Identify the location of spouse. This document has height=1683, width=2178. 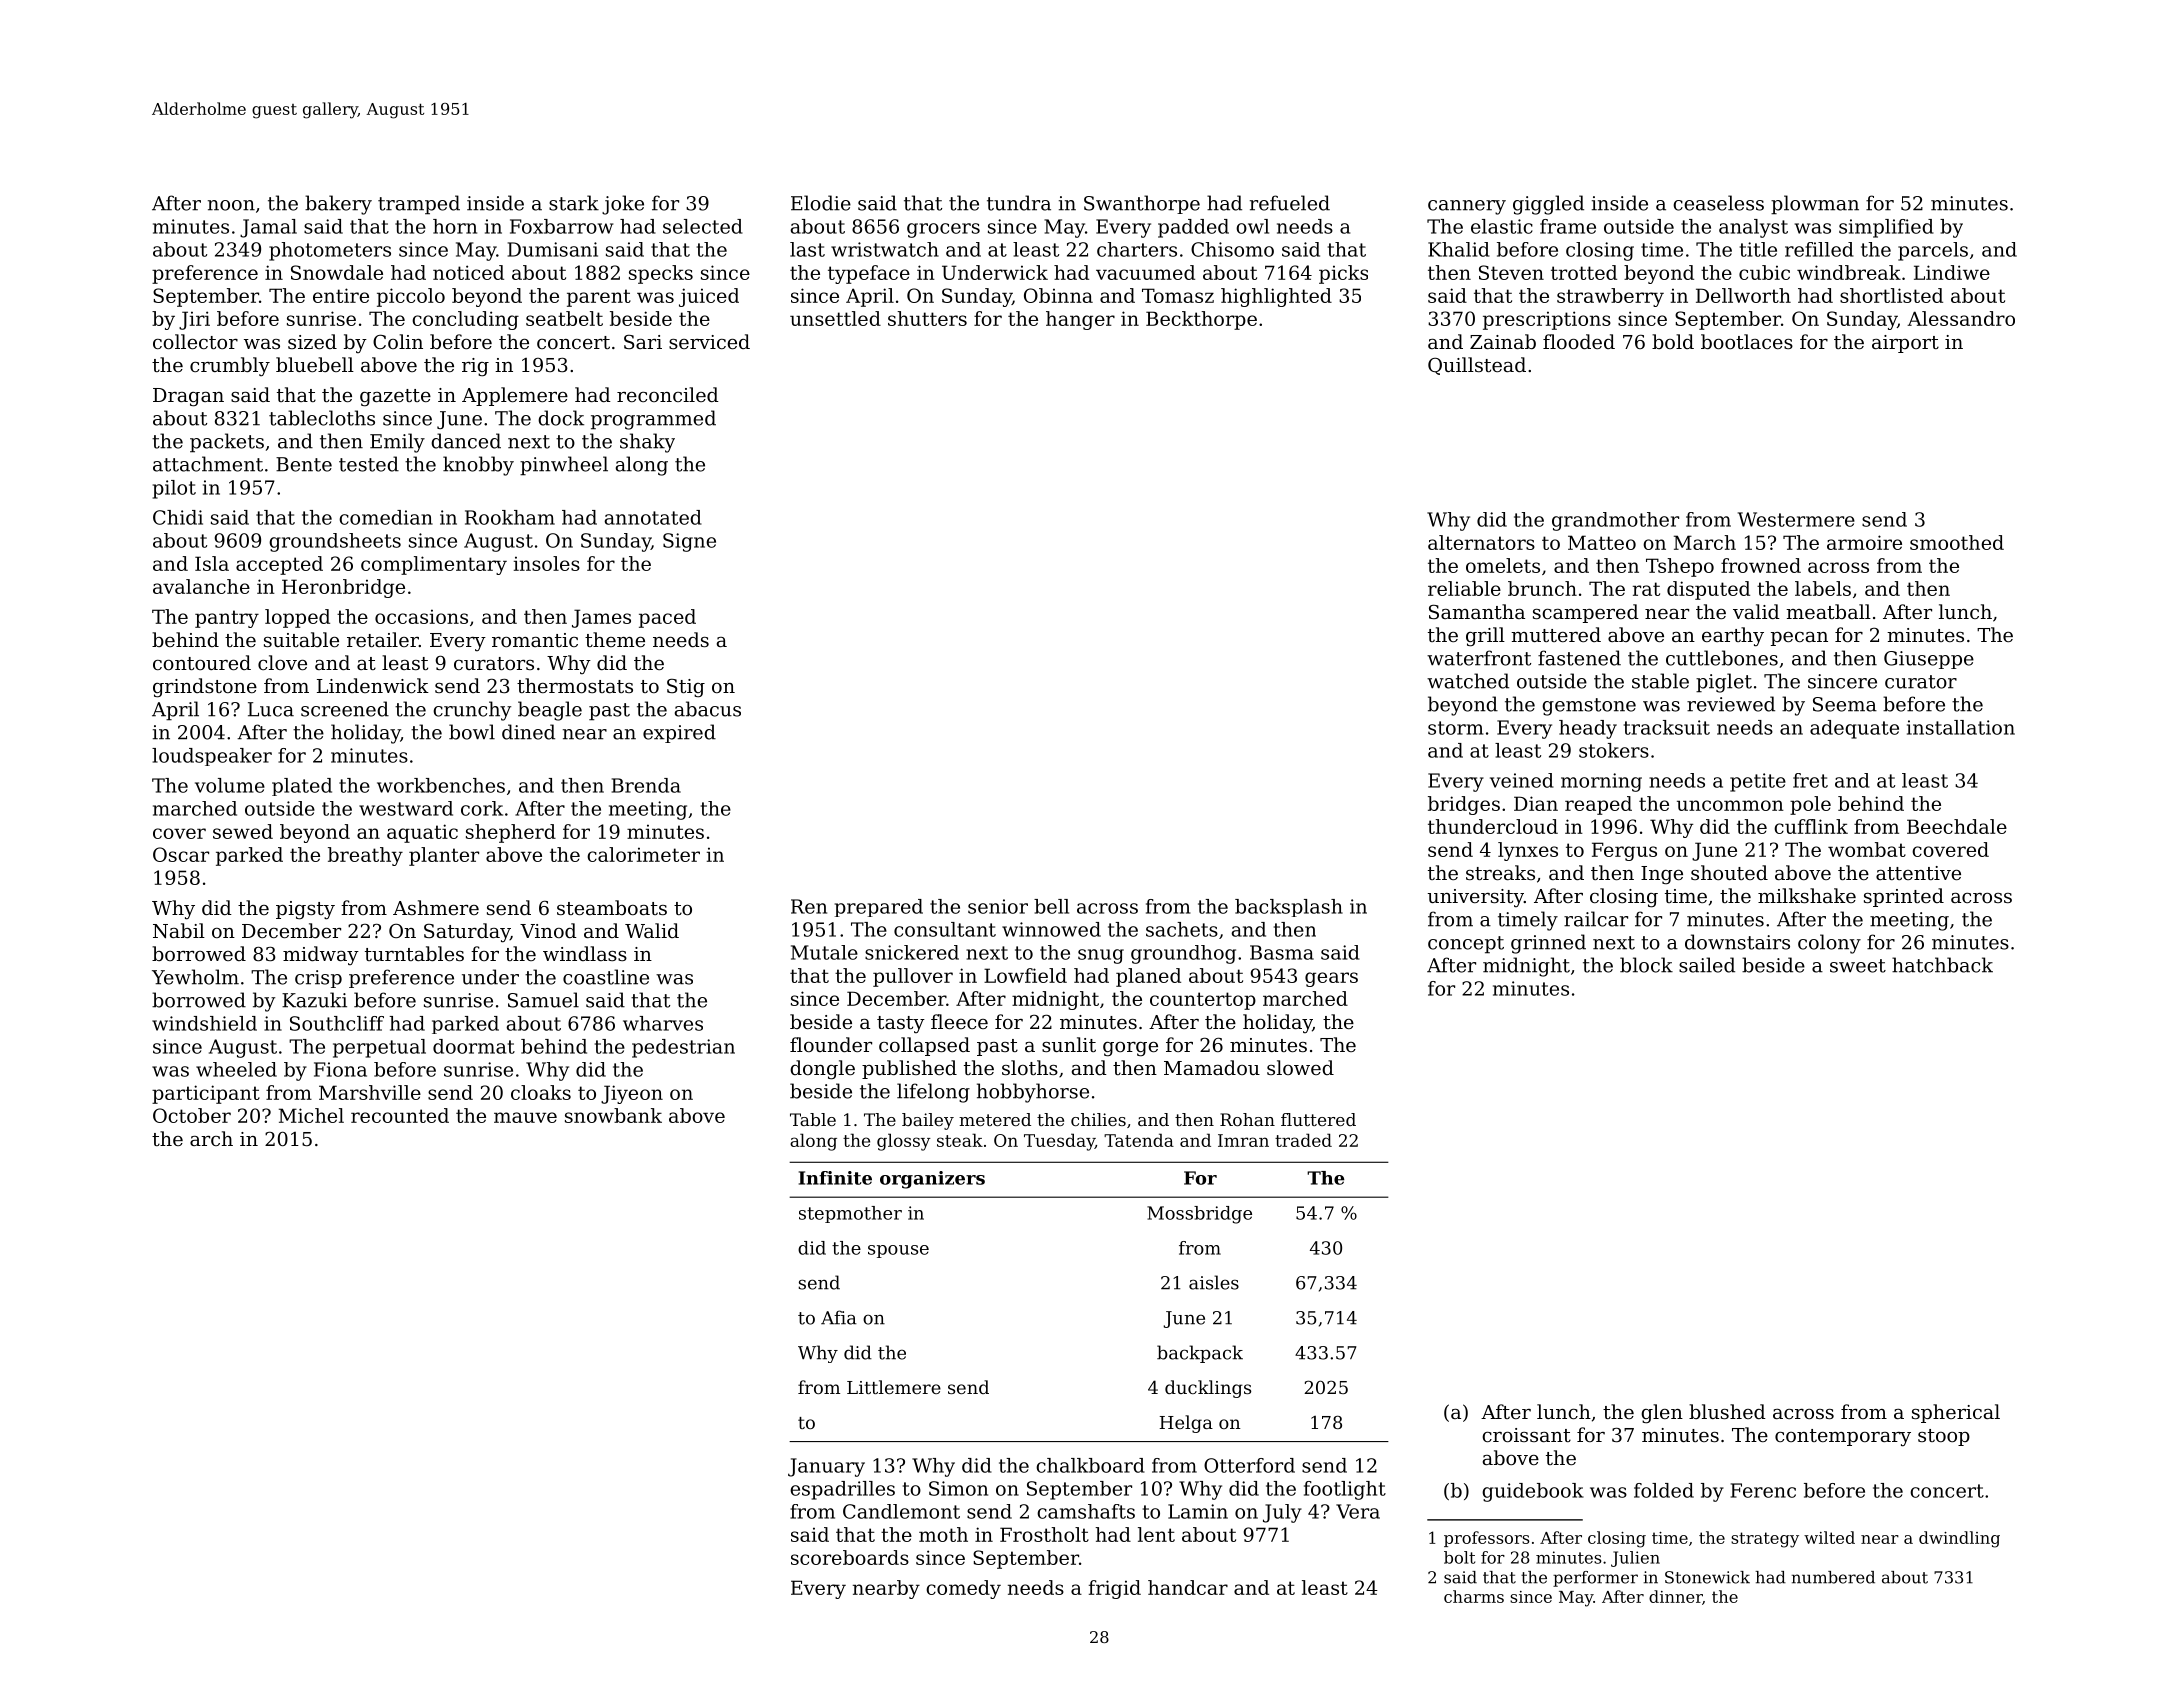
(898, 1251).
